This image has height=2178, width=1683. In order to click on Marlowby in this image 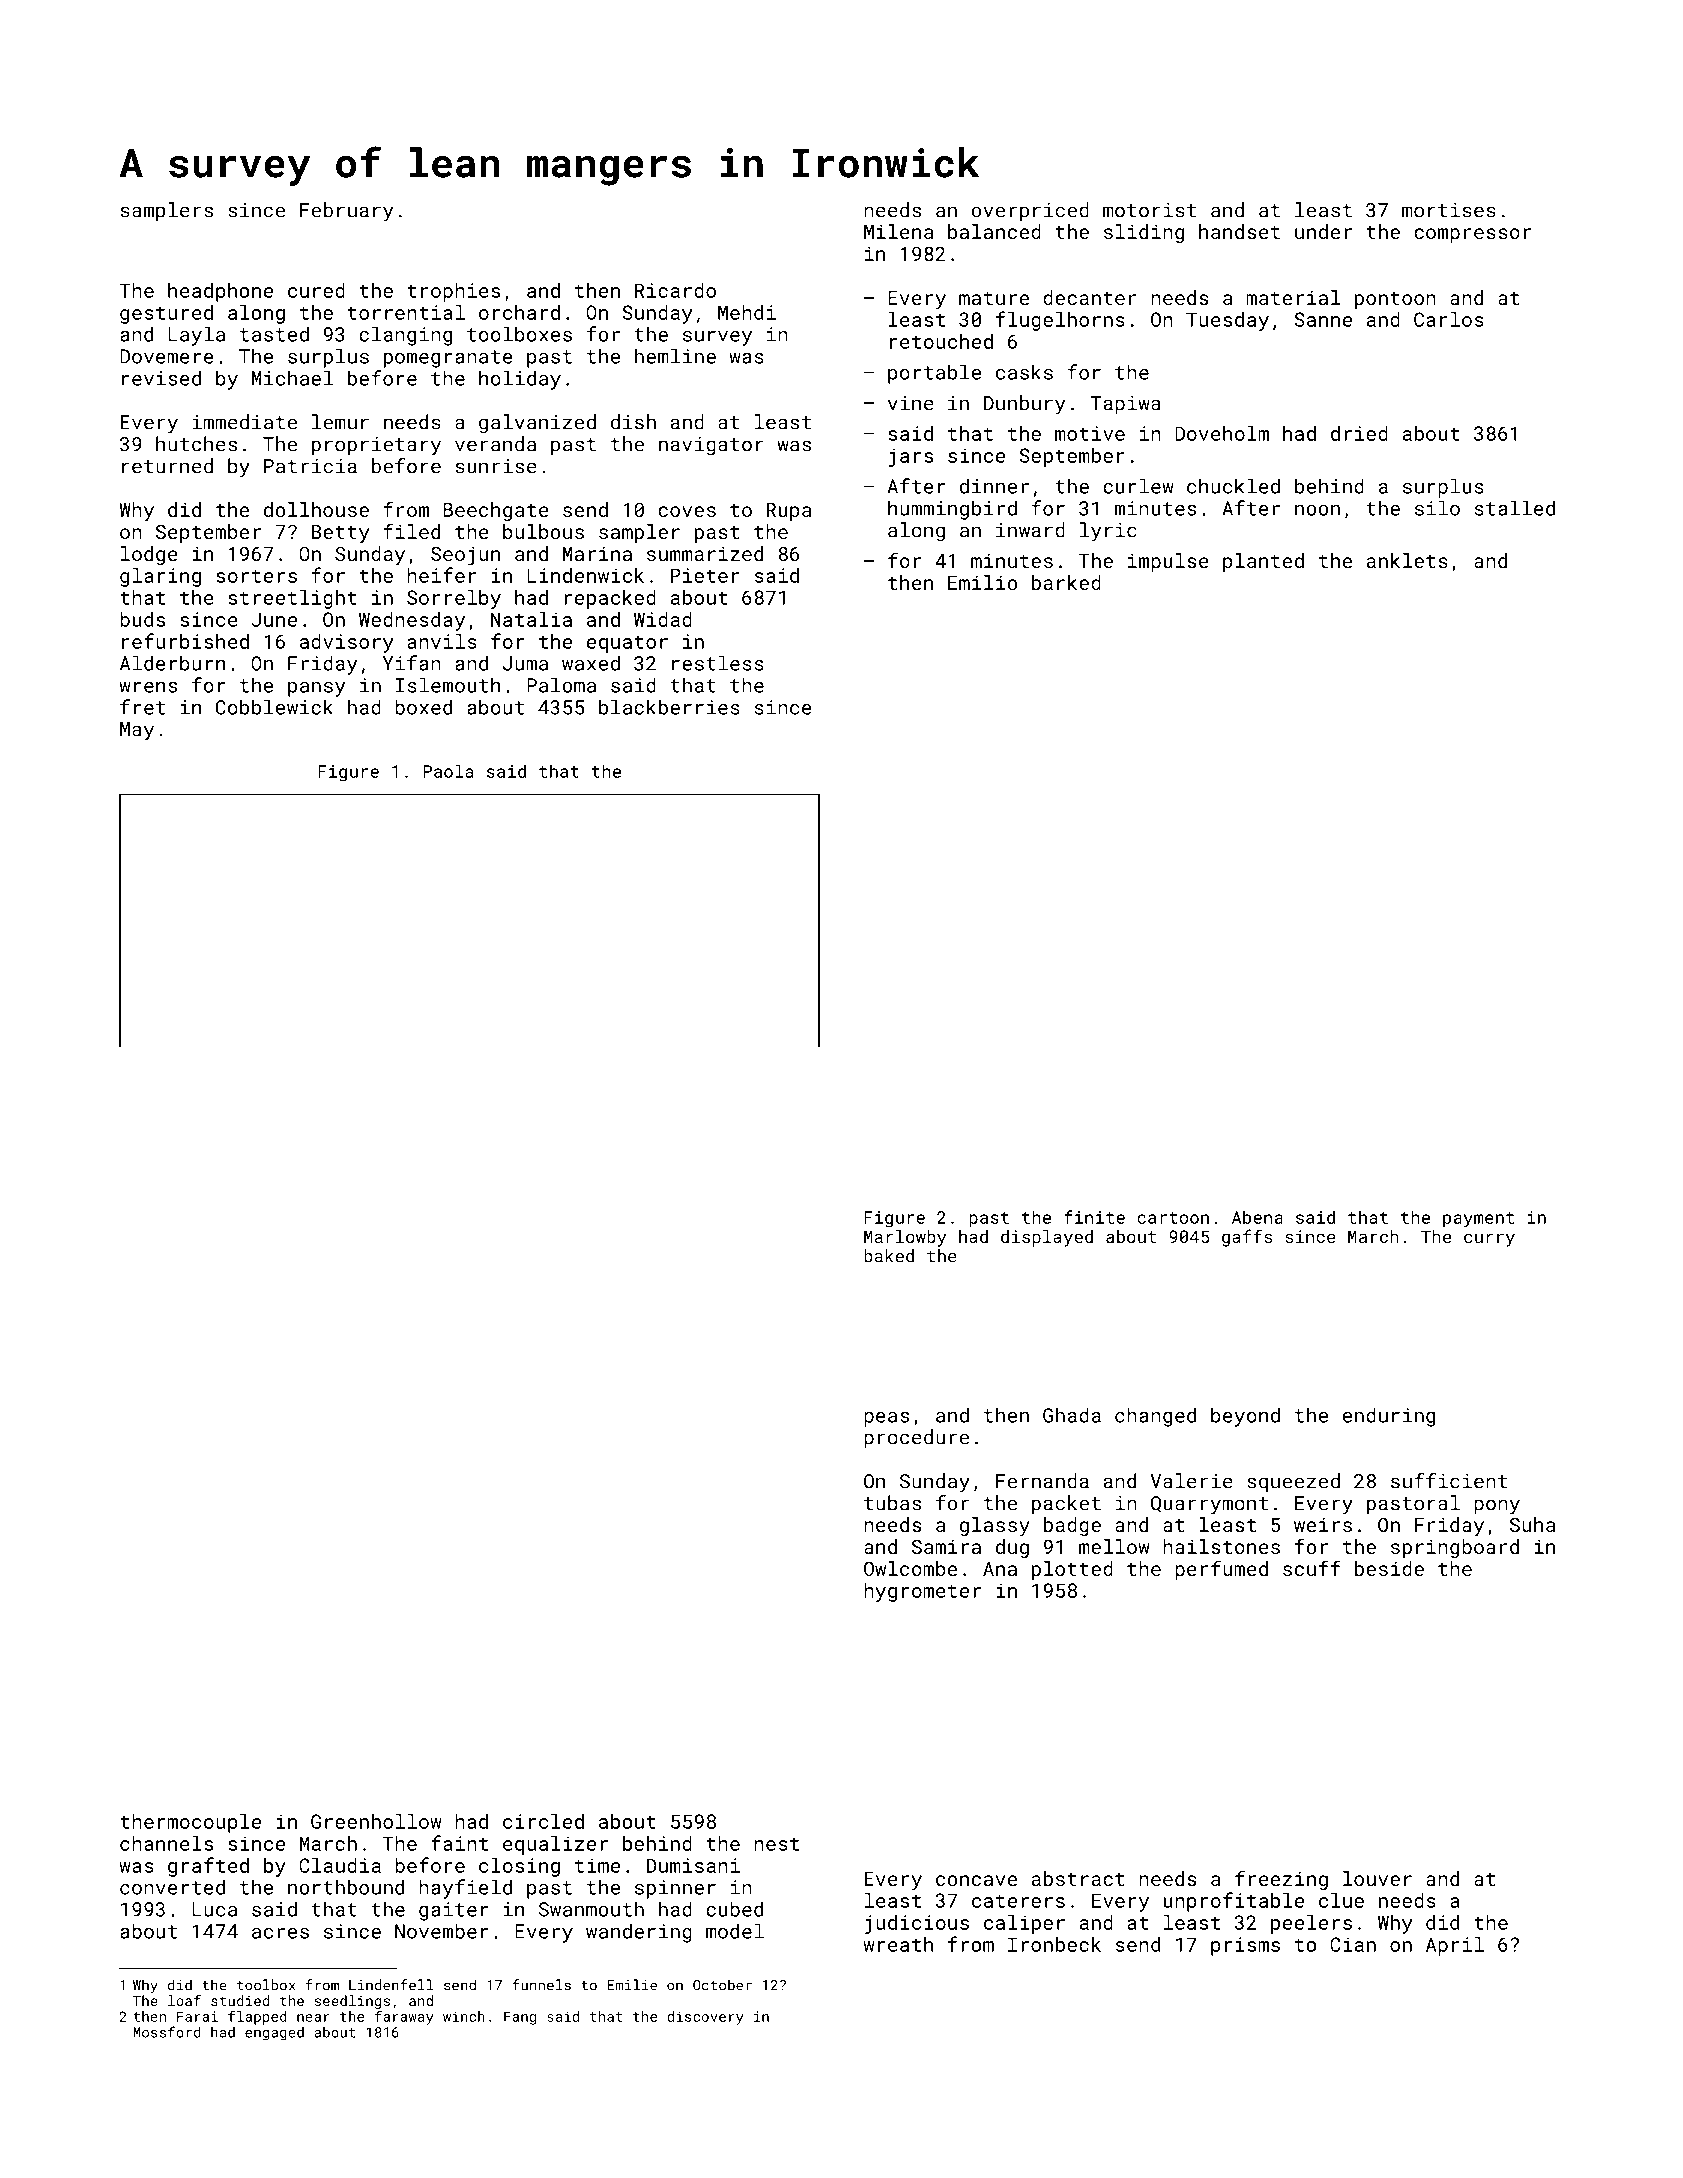, I will do `click(905, 1238)`.
